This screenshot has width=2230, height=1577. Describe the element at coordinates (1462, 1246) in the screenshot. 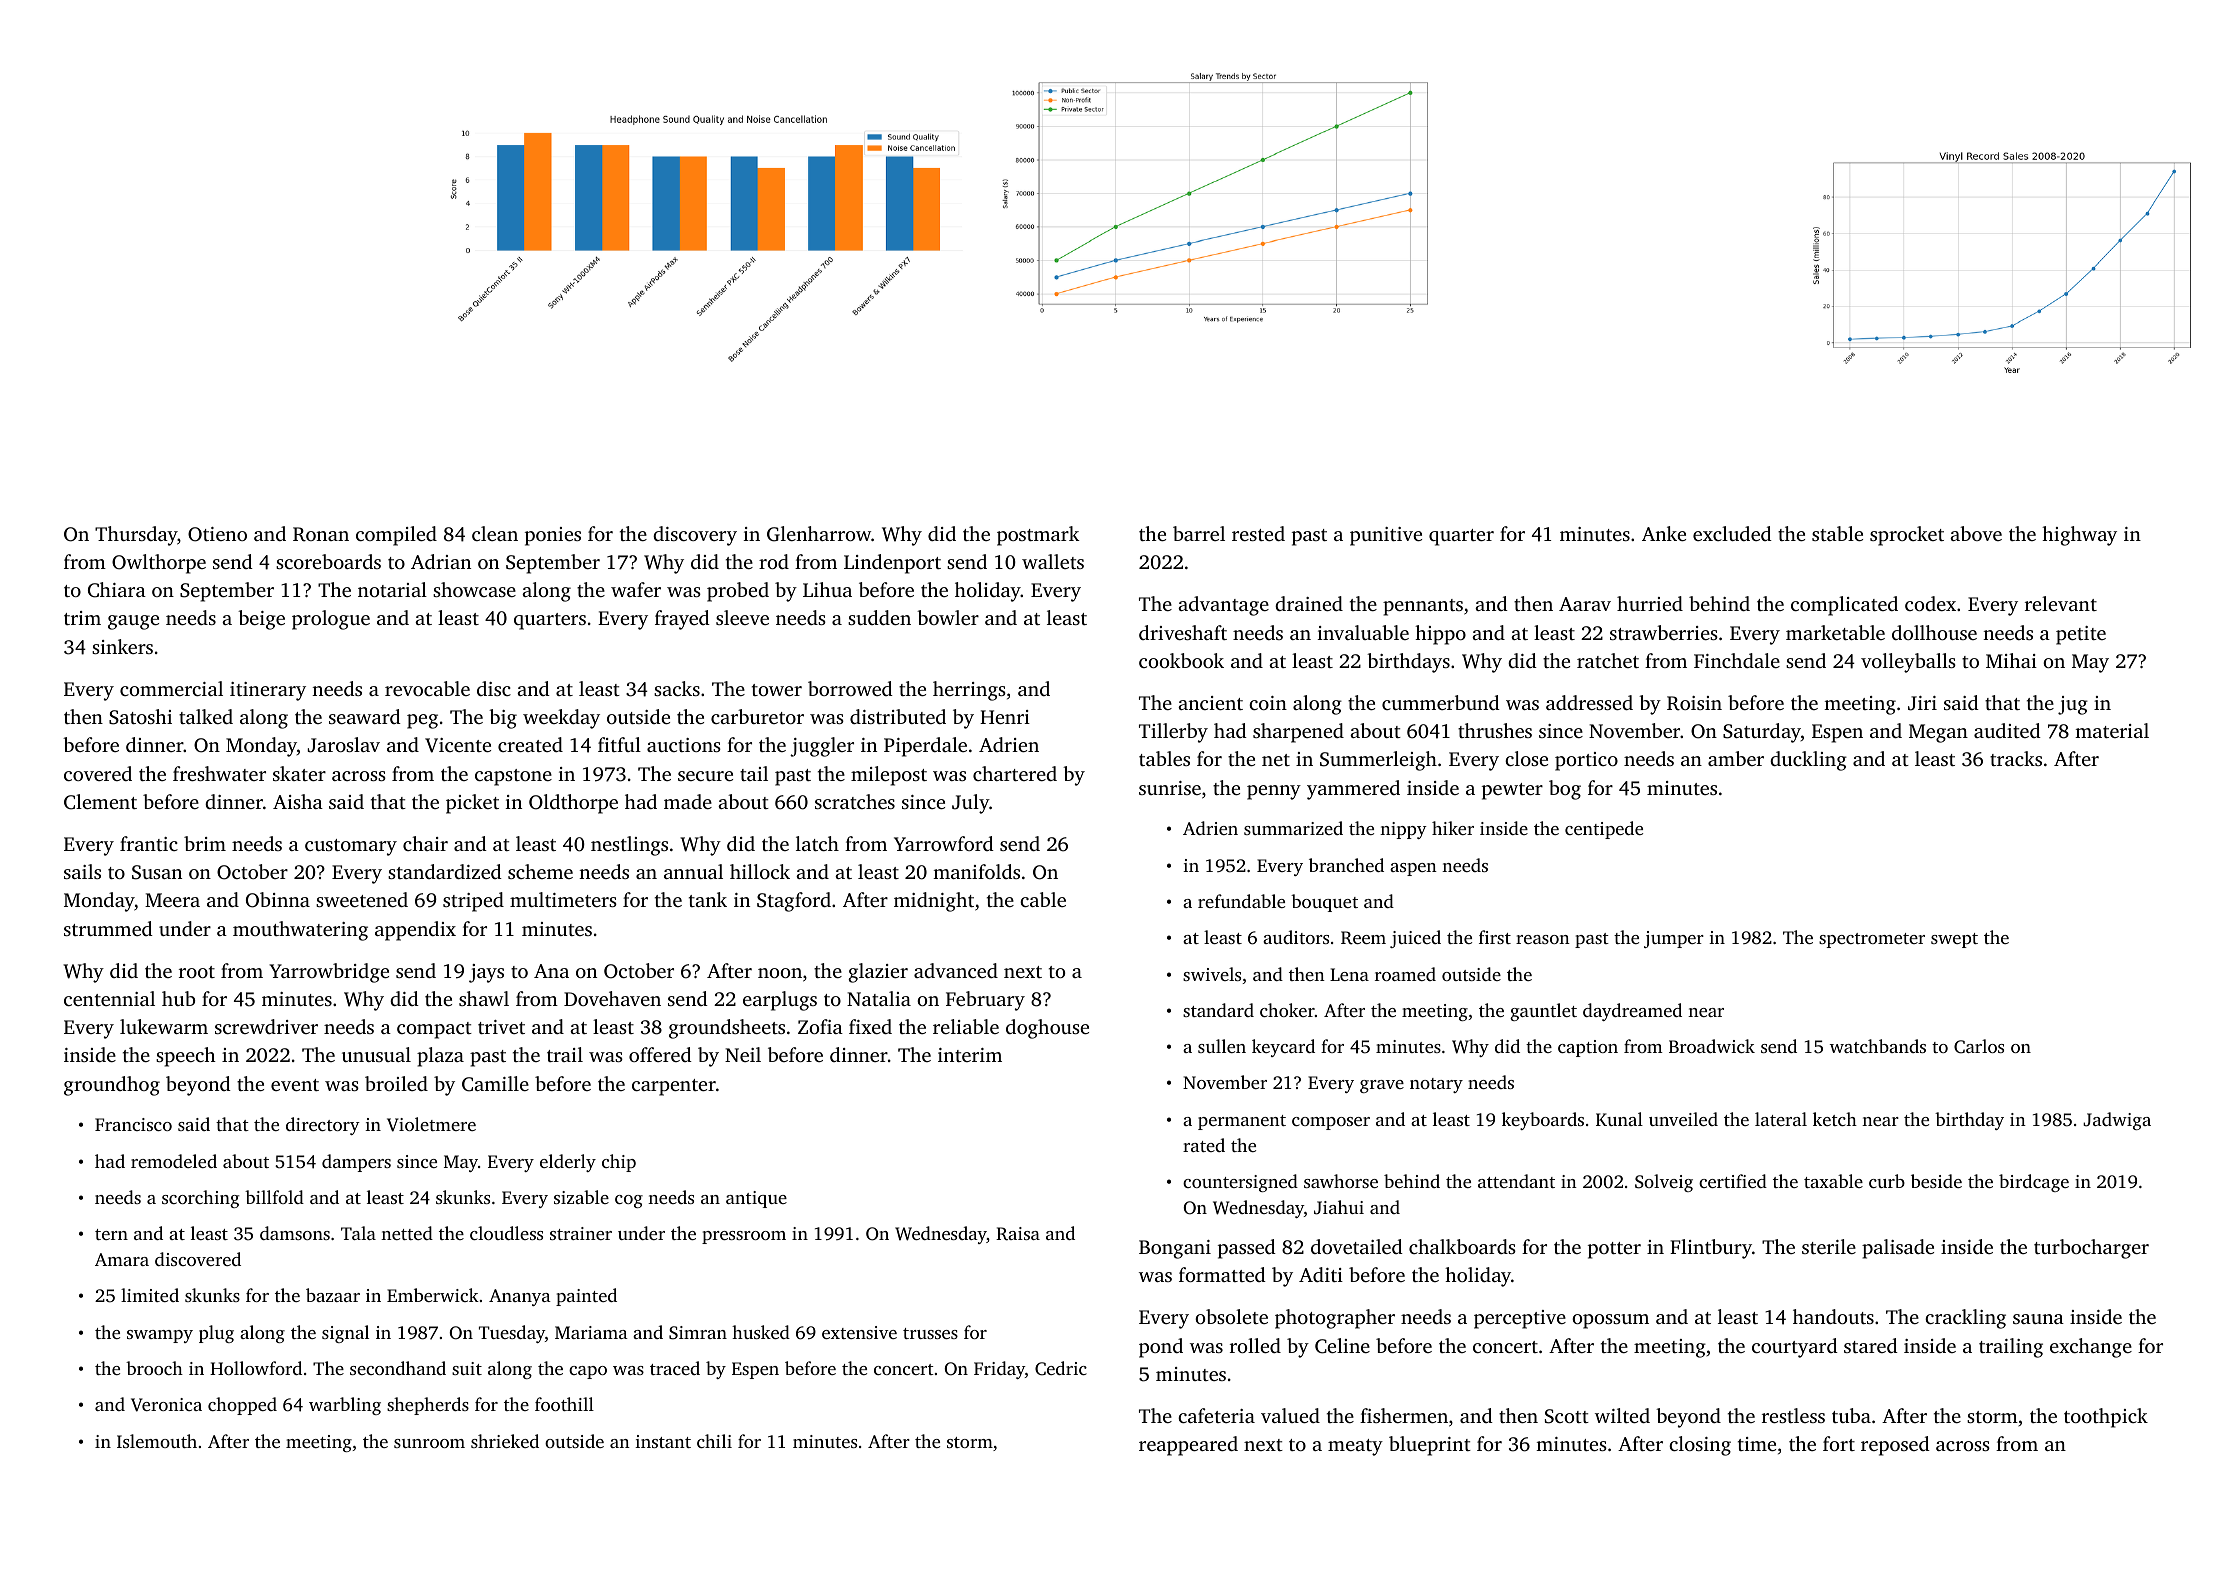

I see `chalkboards` at that location.
